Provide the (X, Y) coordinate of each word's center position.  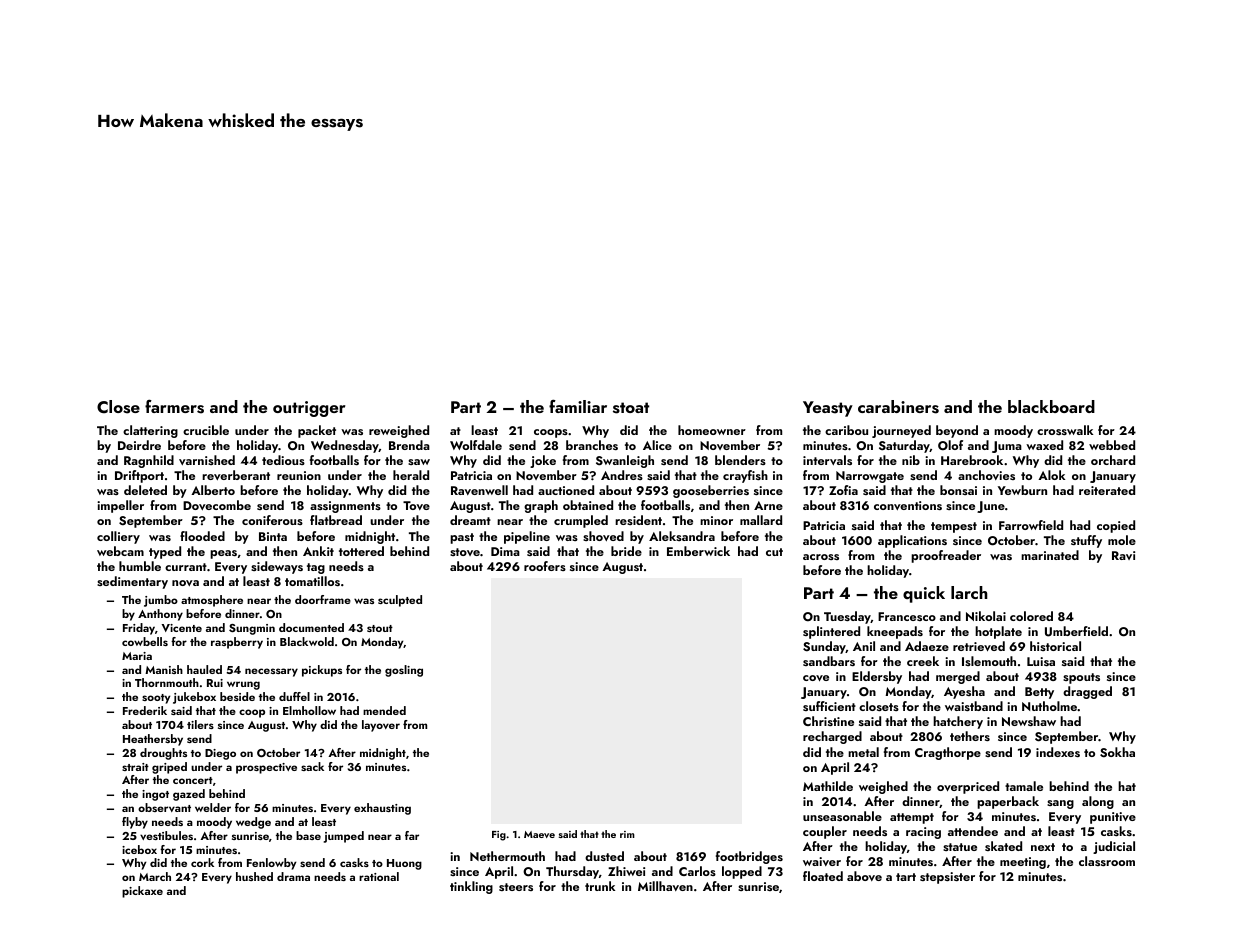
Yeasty (828, 409)
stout (380, 628)
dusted (604, 856)
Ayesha (964, 692)
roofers (545, 566)
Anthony (160, 615)
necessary (271, 672)
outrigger (309, 409)
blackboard (1051, 406)
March (155, 876)
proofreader (946, 556)
